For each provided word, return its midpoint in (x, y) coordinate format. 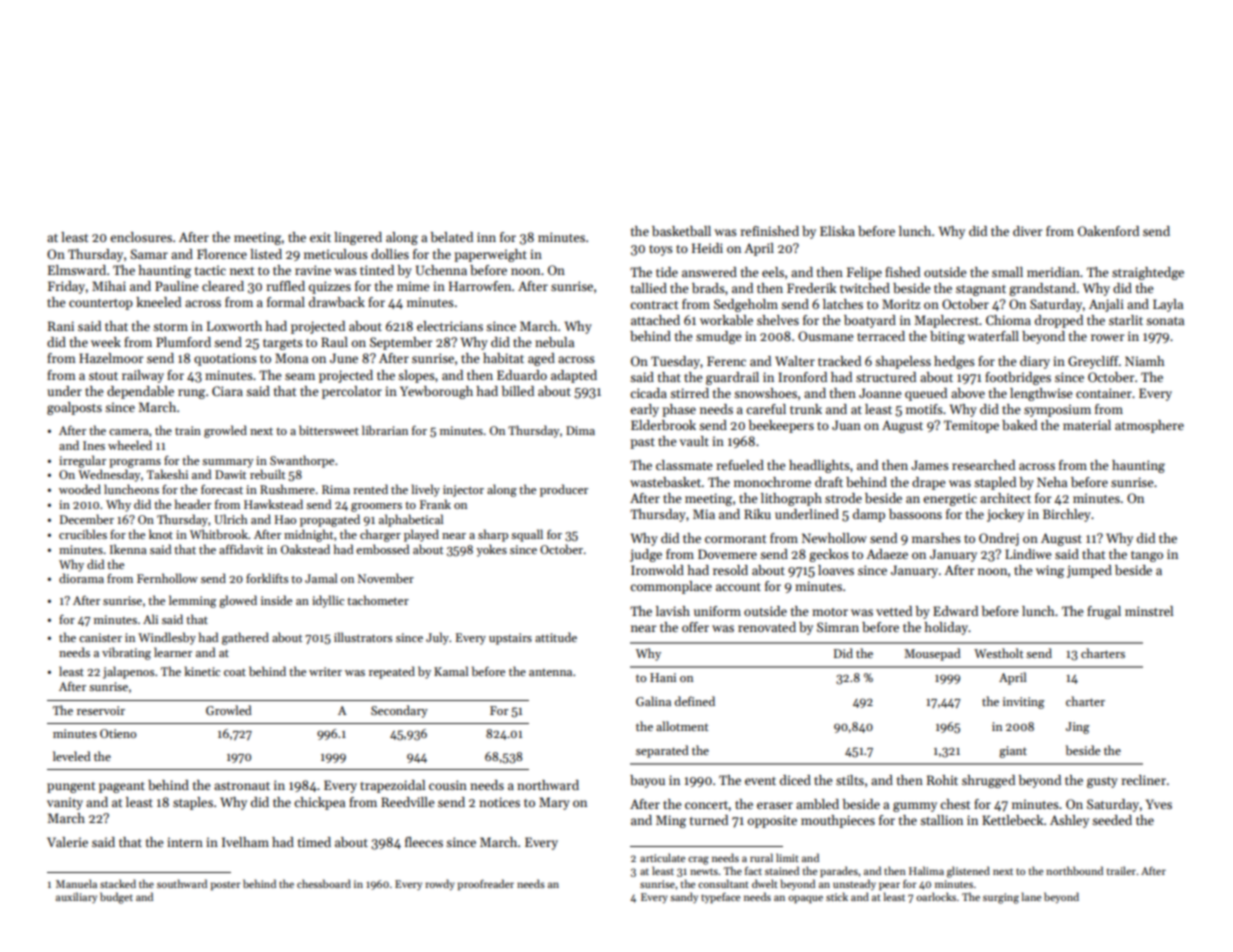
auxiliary (76, 897)
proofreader (486, 884)
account (738, 587)
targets (283, 344)
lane (1031, 896)
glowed (238, 601)
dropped (1059, 321)
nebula (554, 342)
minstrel (1149, 611)
